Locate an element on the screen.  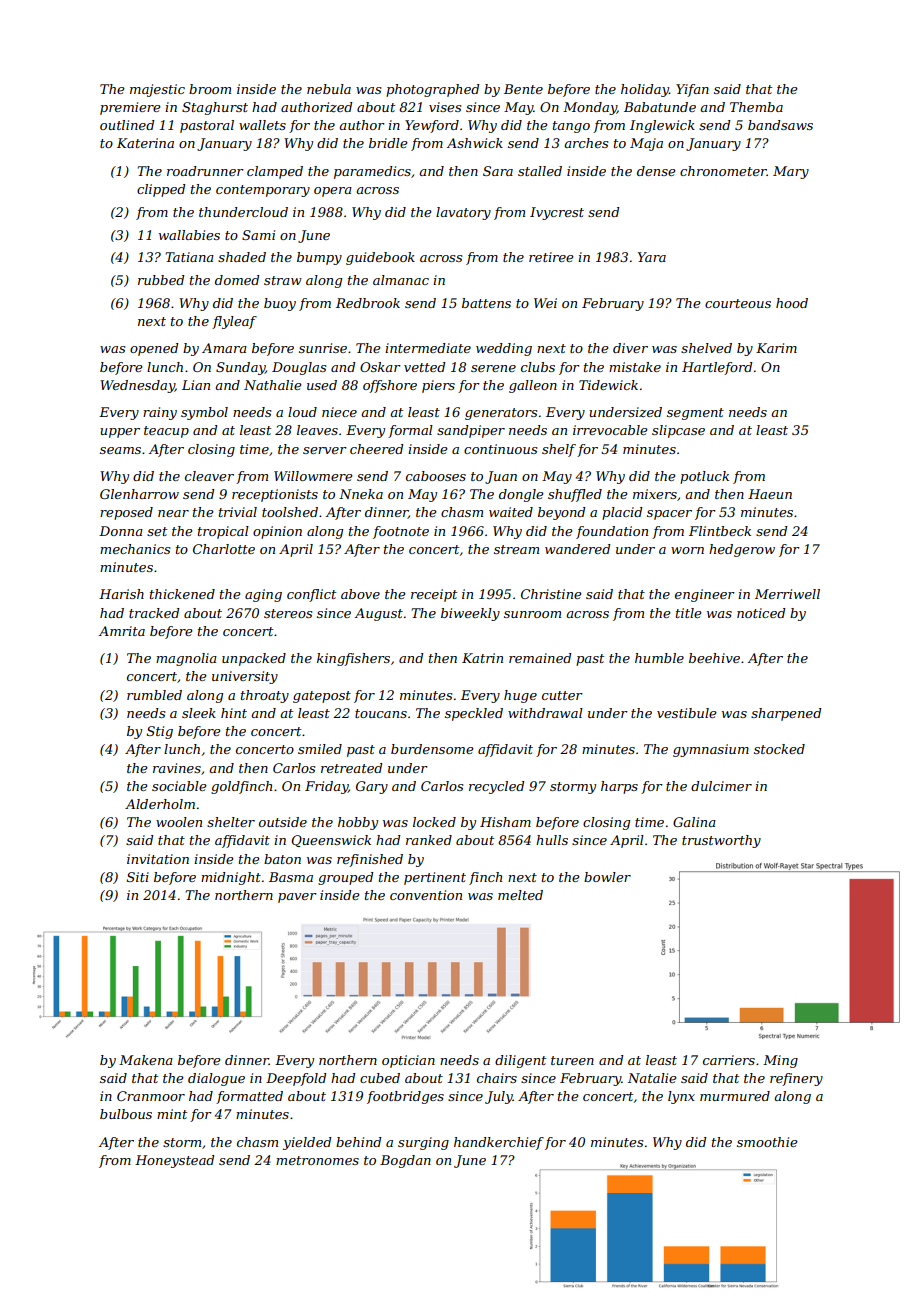
battens is located at coordinates (486, 303).
